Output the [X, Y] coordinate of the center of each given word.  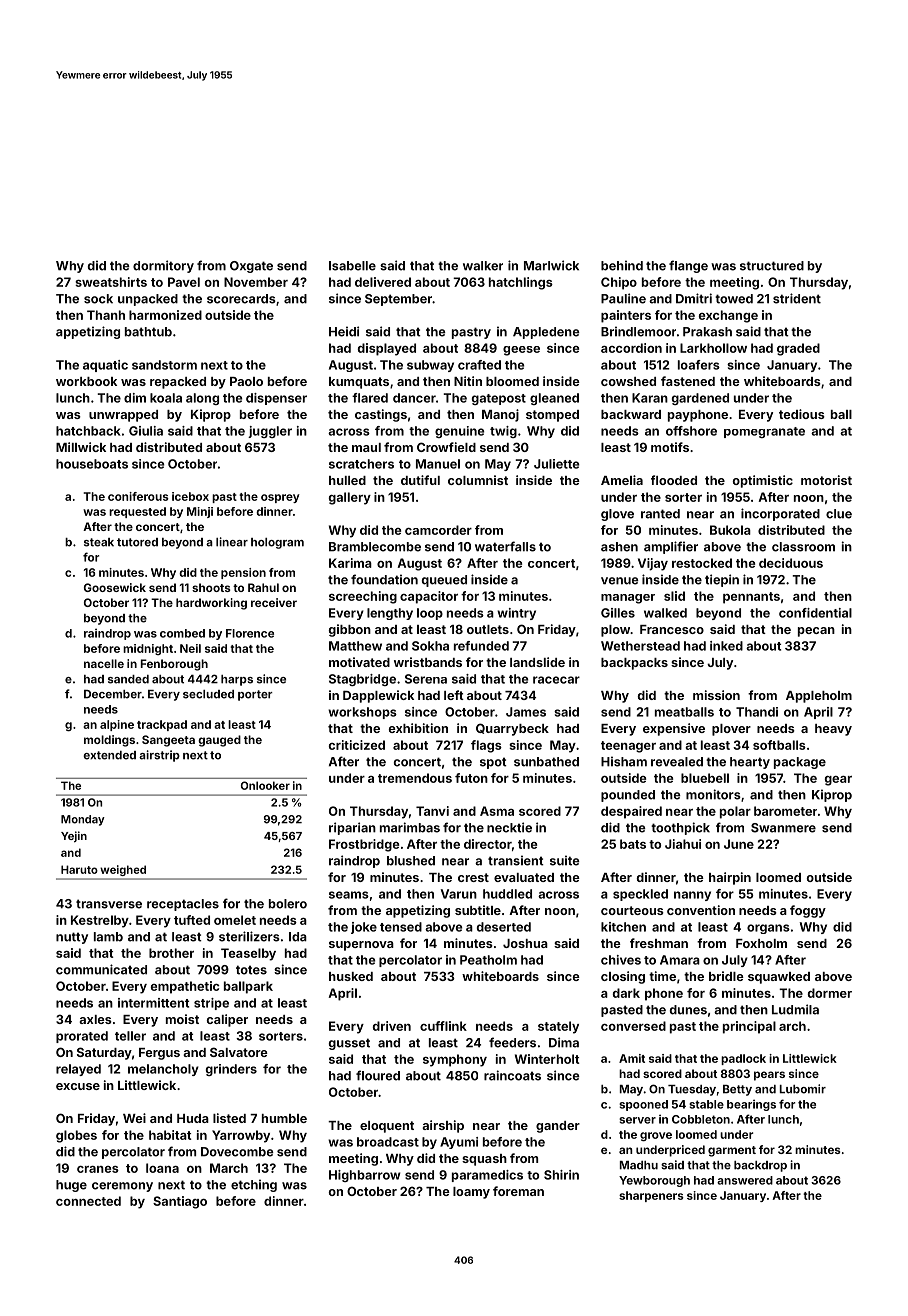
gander [558, 1127]
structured [772, 266]
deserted [504, 927]
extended [109, 755]
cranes [98, 1169]
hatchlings [521, 283]
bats [633, 844]
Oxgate [251, 267]
